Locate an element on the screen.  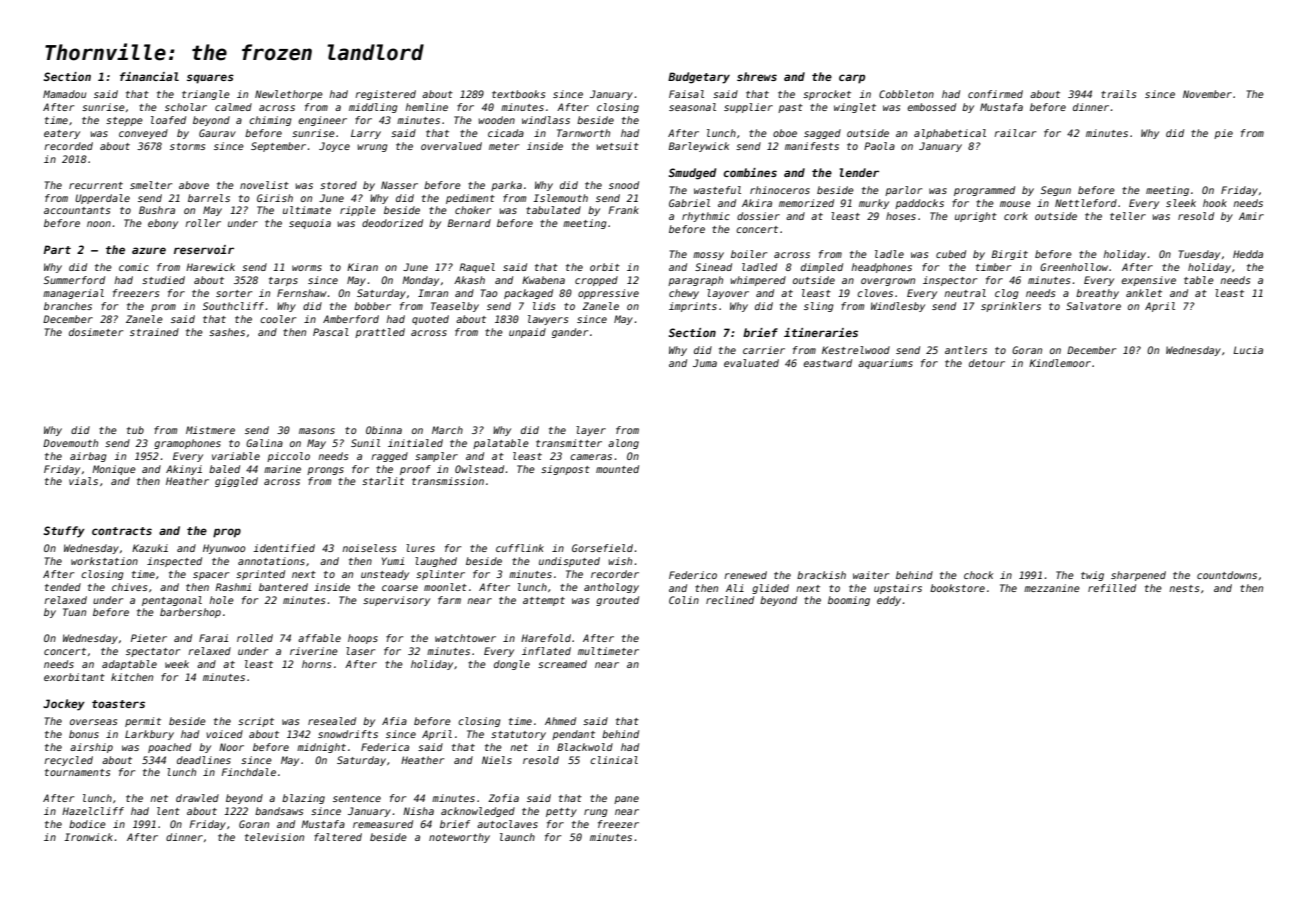
eddy is located at coordinates (889, 601).
